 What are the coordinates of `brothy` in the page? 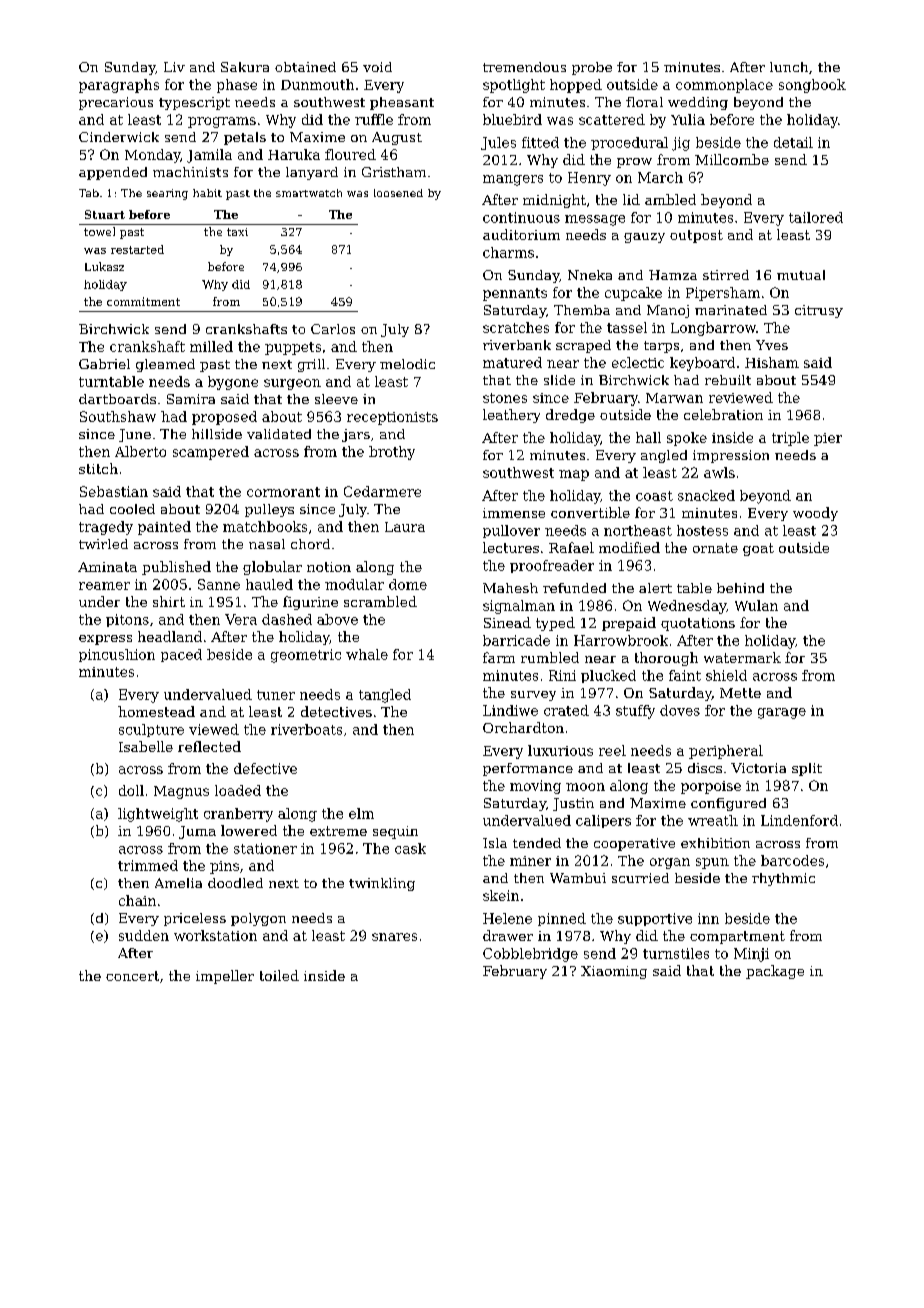 It's located at (392, 453).
